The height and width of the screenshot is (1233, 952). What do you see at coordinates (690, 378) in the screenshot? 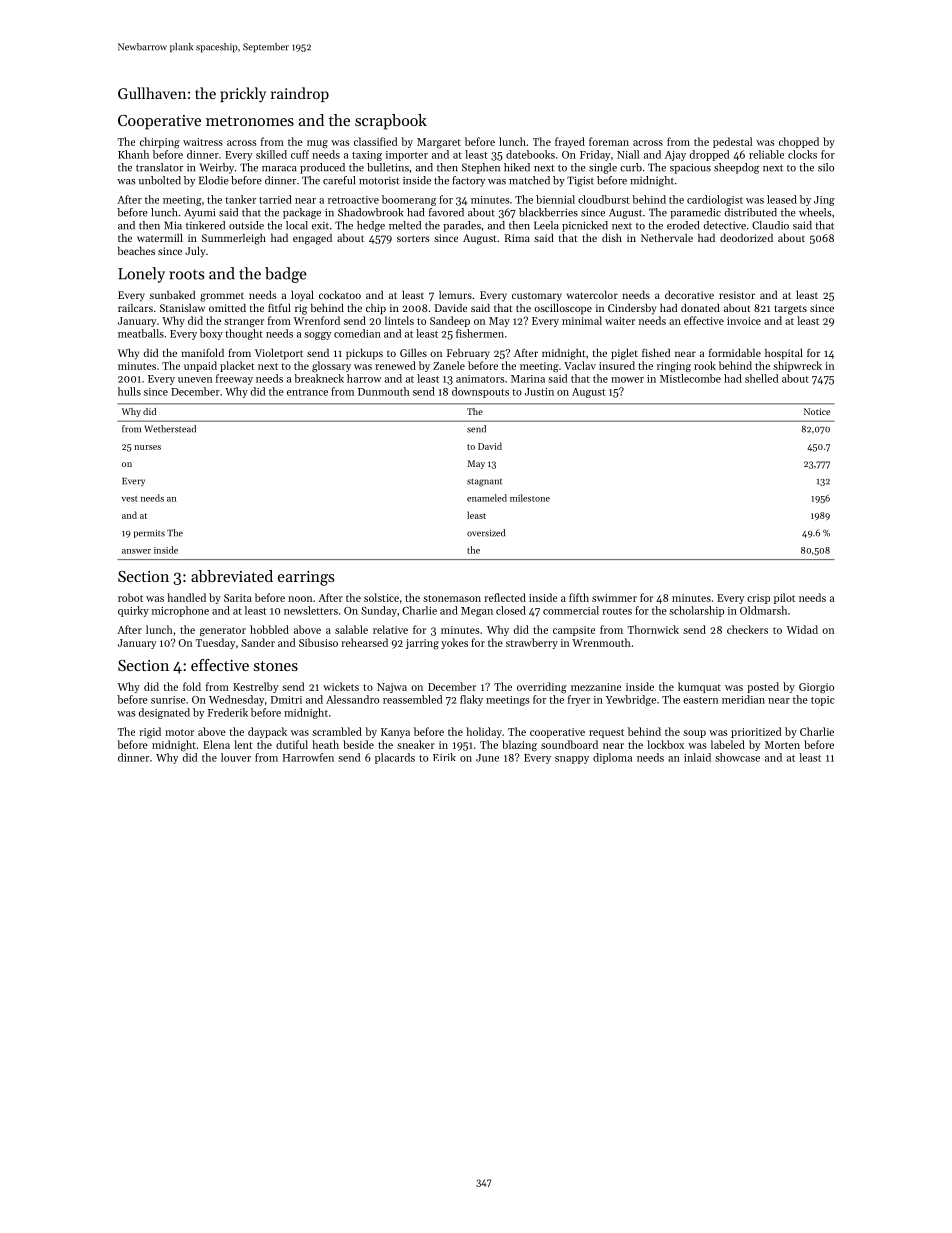
I see `Mistlecombe` at bounding box center [690, 378].
